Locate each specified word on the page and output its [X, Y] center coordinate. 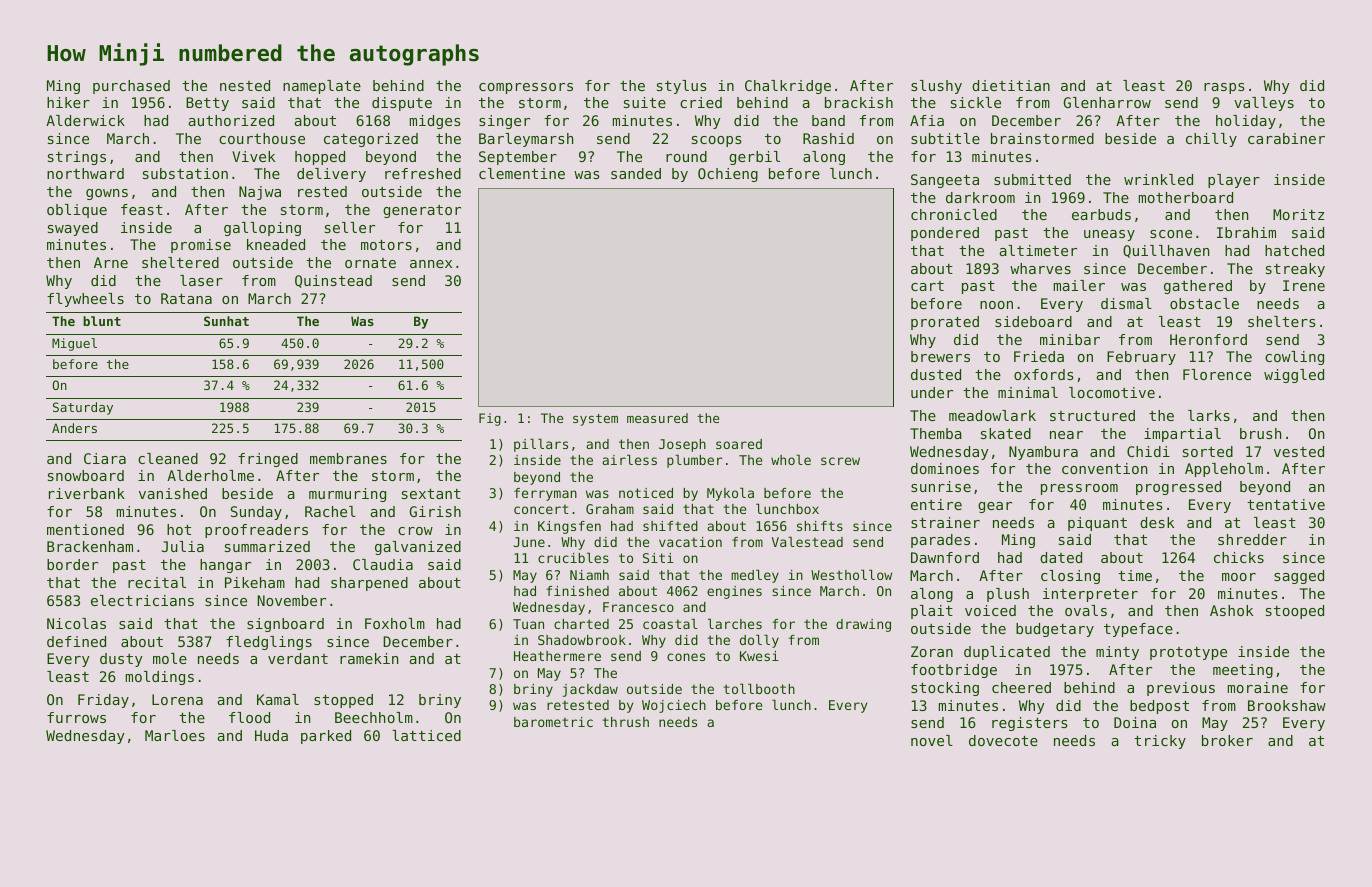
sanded [636, 173]
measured [657, 418]
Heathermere [557, 656]
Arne [111, 262]
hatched [1294, 250]
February [1141, 358]
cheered [1021, 687]
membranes [348, 458]
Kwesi [759, 656]
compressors [526, 88]
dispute [402, 104]
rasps [1224, 88]
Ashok [1231, 610]
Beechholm [374, 717]
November [291, 600]
